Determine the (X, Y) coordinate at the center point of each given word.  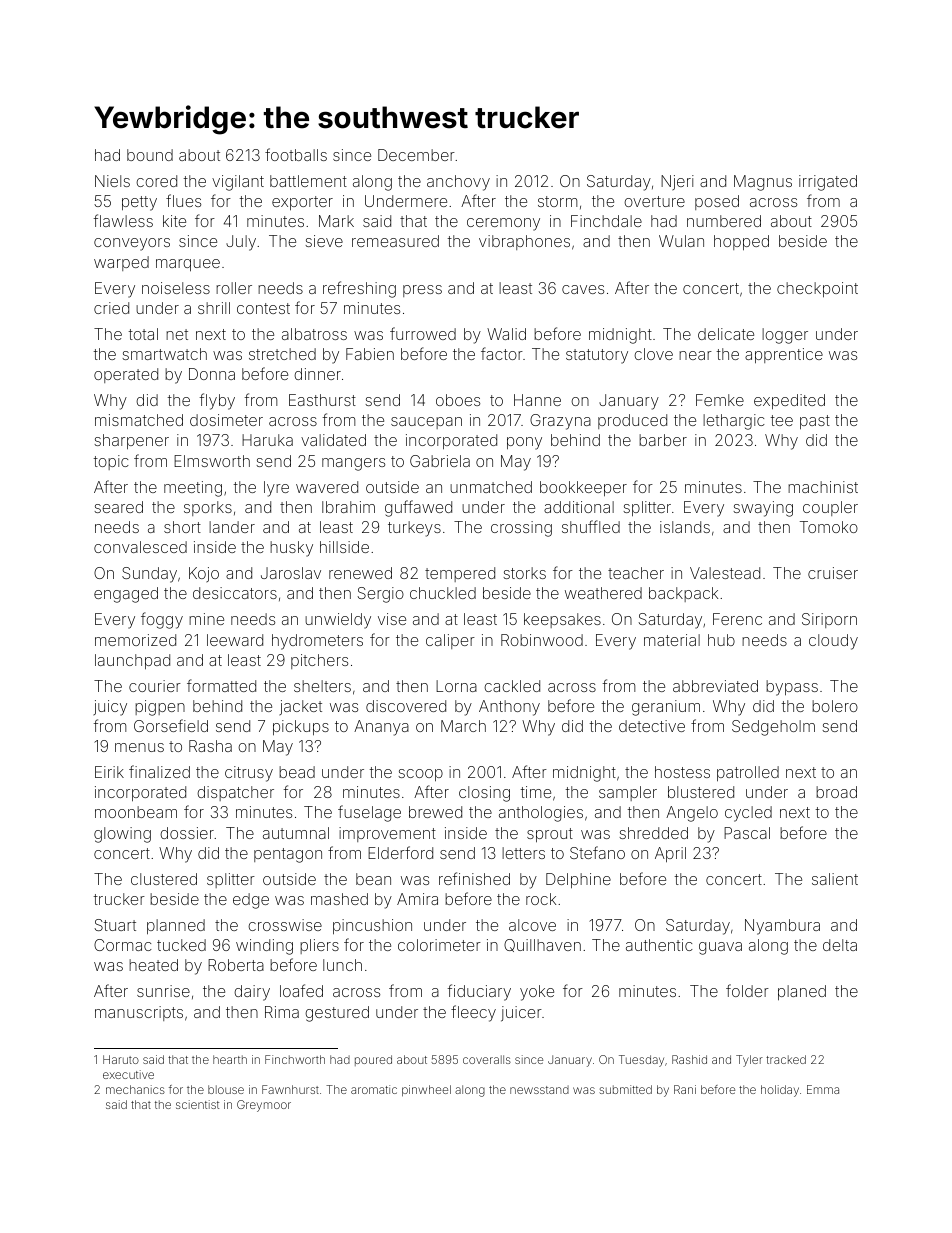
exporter (302, 203)
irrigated (828, 183)
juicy (110, 708)
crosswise (285, 925)
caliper (450, 641)
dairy (252, 993)
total (143, 334)
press (422, 291)
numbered (724, 221)
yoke (537, 993)
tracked (786, 1059)
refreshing (359, 289)
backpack (683, 594)
